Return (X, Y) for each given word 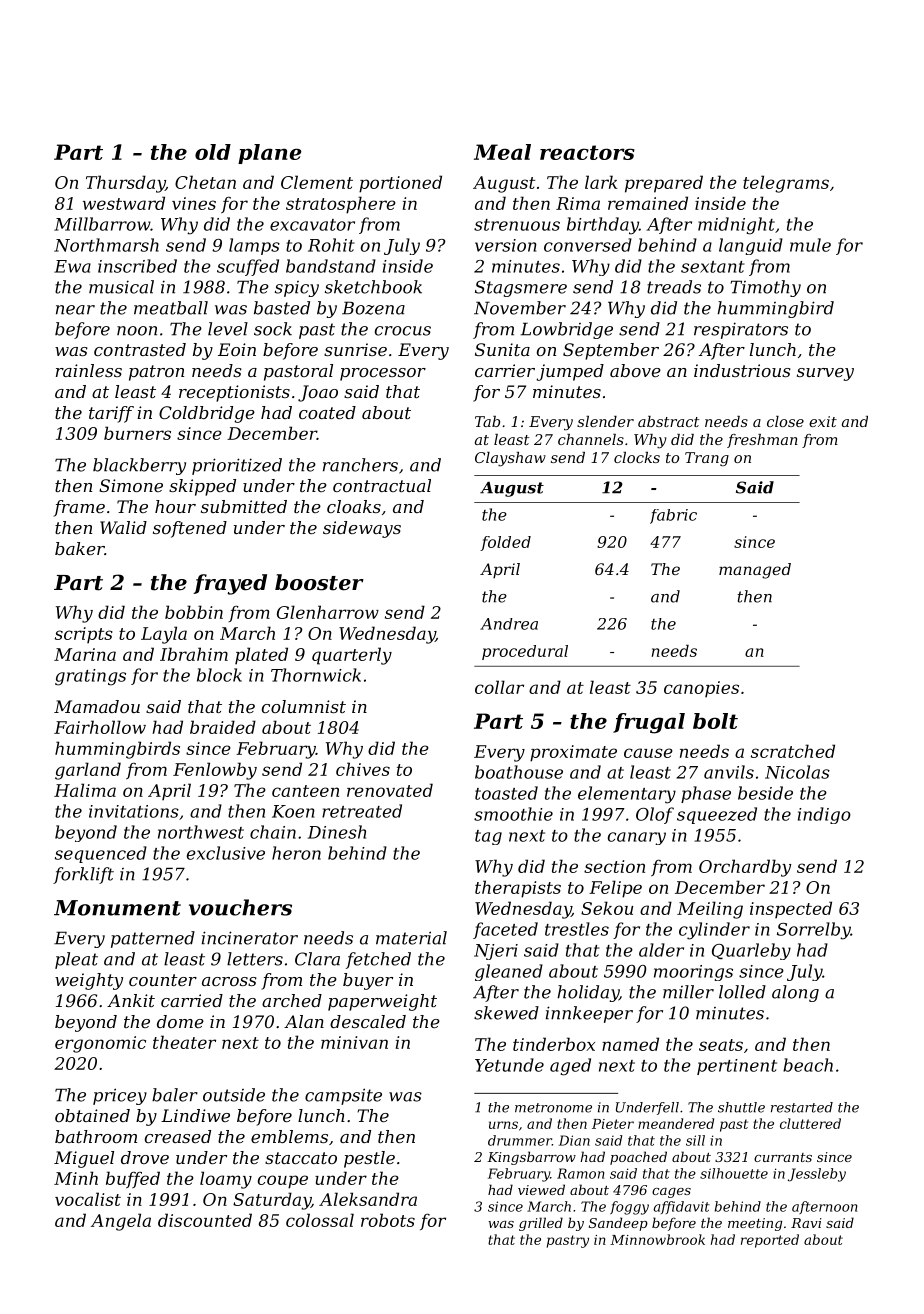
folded (505, 543)
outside (234, 1095)
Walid (123, 527)
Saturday (272, 1201)
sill (695, 1140)
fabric (673, 516)
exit (823, 421)
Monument (117, 908)
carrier (505, 370)
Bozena (373, 308)
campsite (343, 1096)
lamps (254, 246)
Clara (317, 959)
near (75, 310)
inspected (791, 910)
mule (810, 245)
